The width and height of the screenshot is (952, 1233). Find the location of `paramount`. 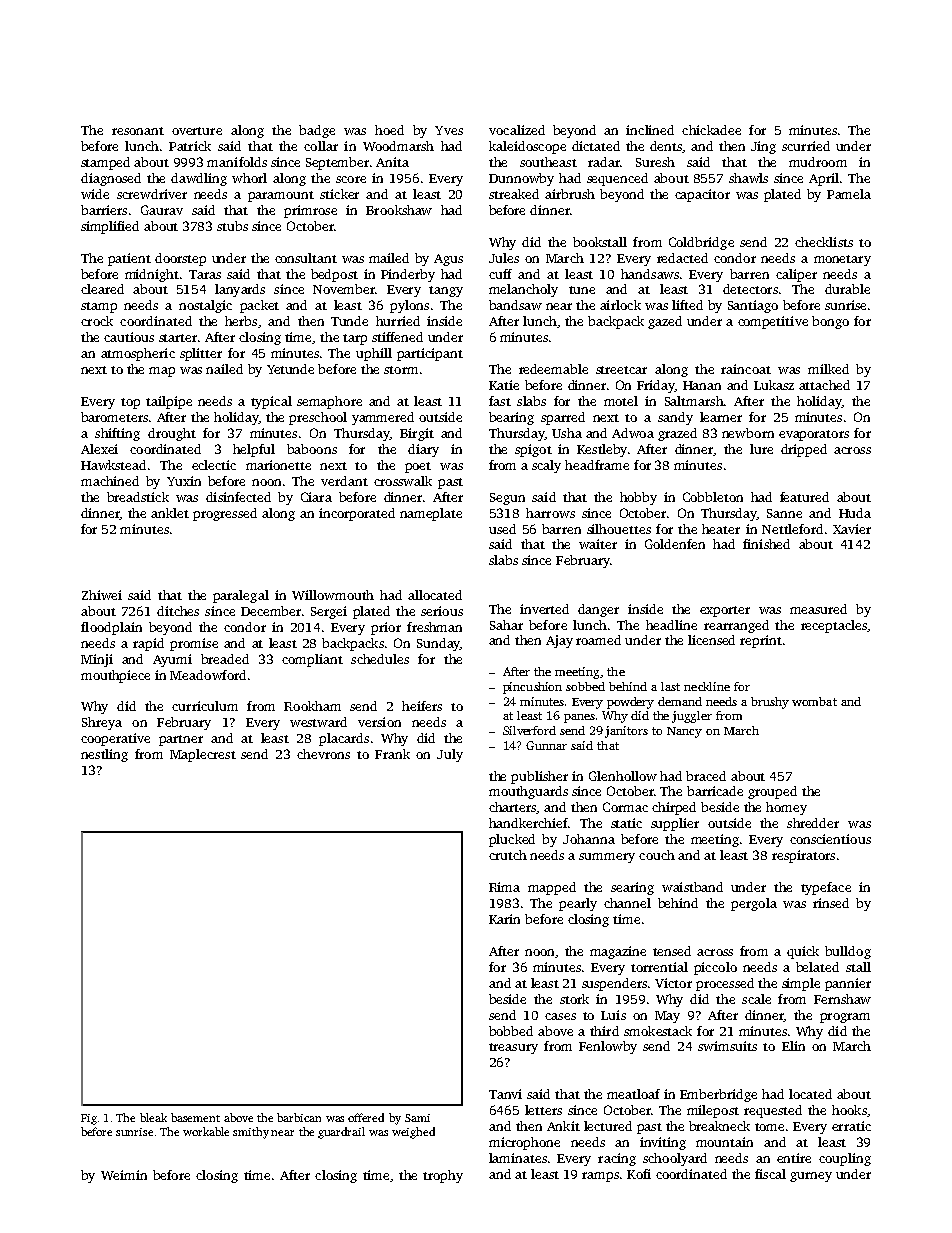

paramount is located at coordinates (281, 196).
